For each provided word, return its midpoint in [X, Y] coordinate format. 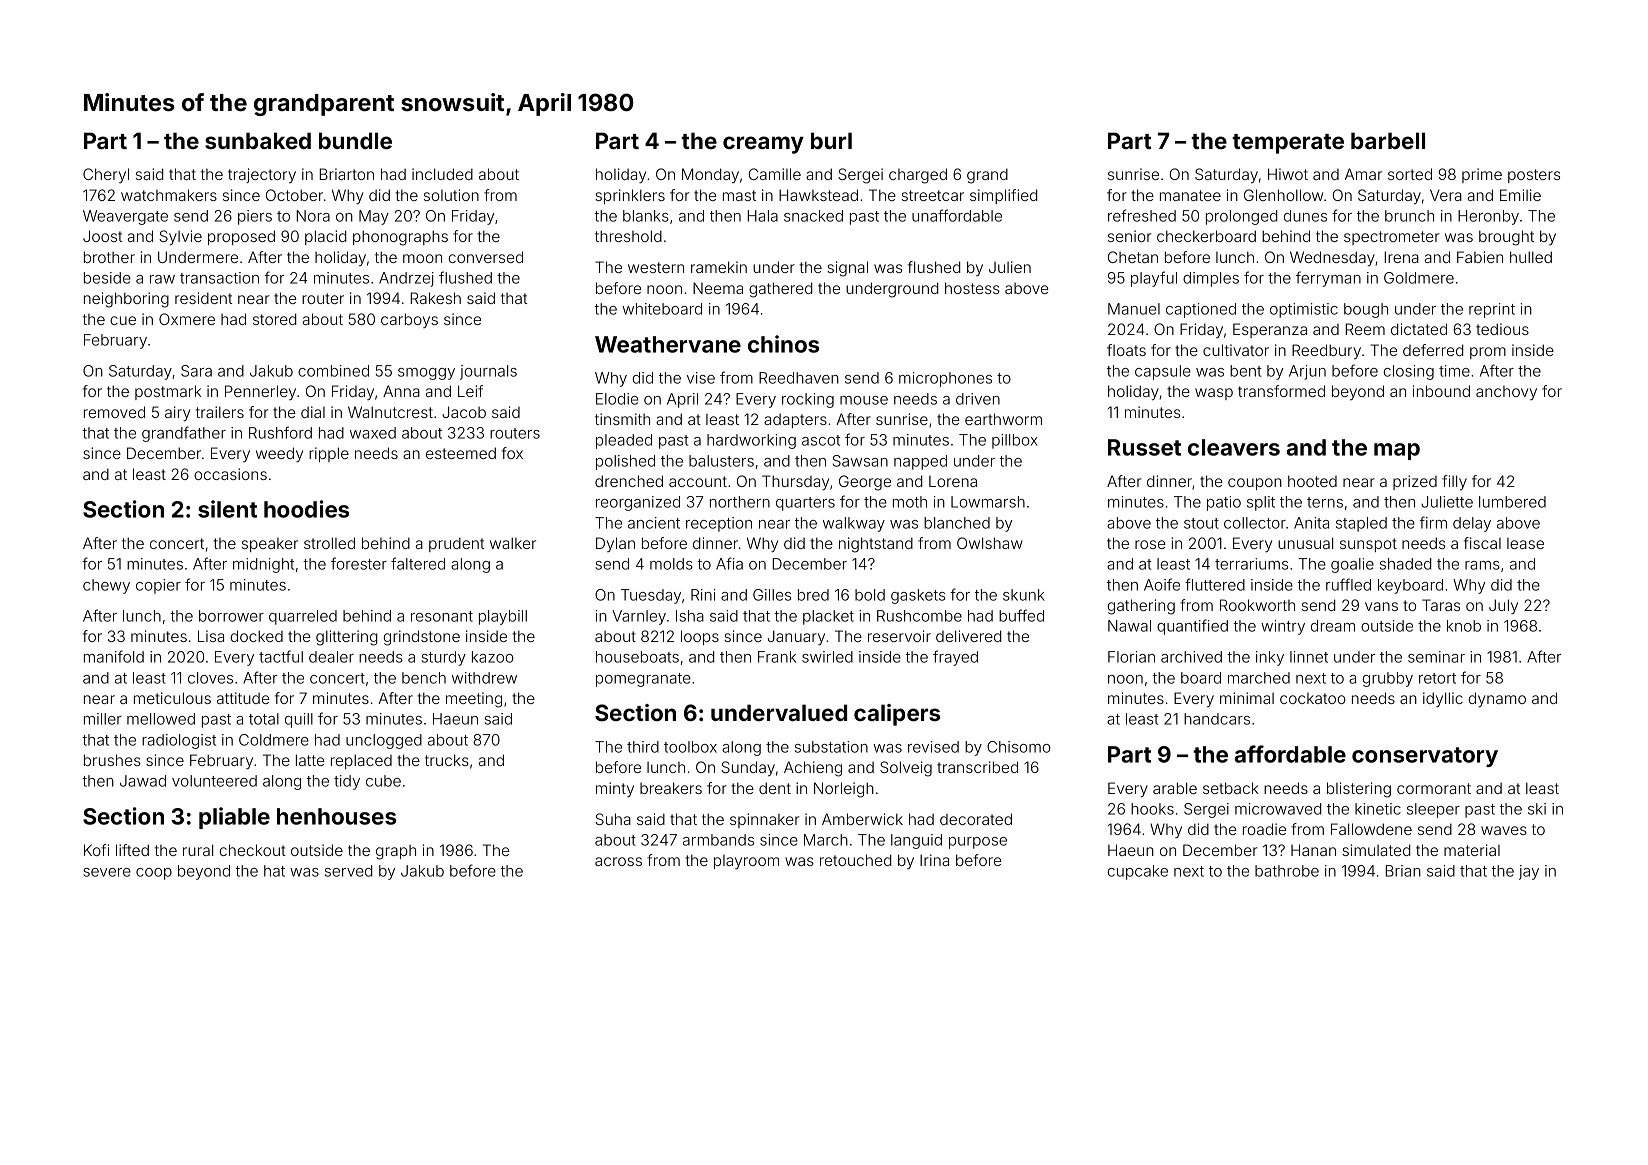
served [348, 871]
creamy [763, 145]
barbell [1388, 140]
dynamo [1497, 699]
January [796, 637]
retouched [855, 860]
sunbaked [258, 140]
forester [359, 563]
